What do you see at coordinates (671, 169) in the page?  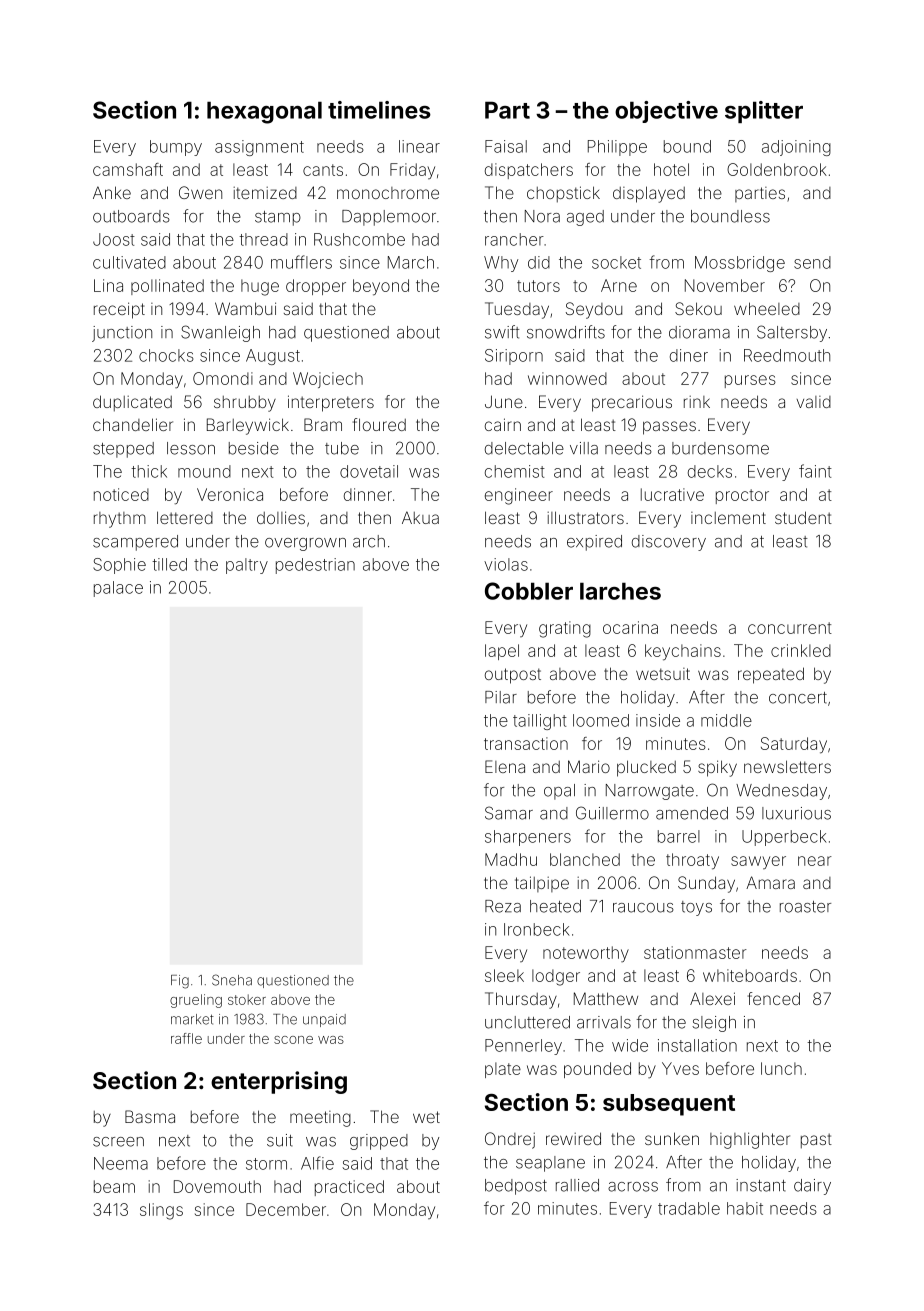 I see `hotel` at bounding box center [671, 169].
